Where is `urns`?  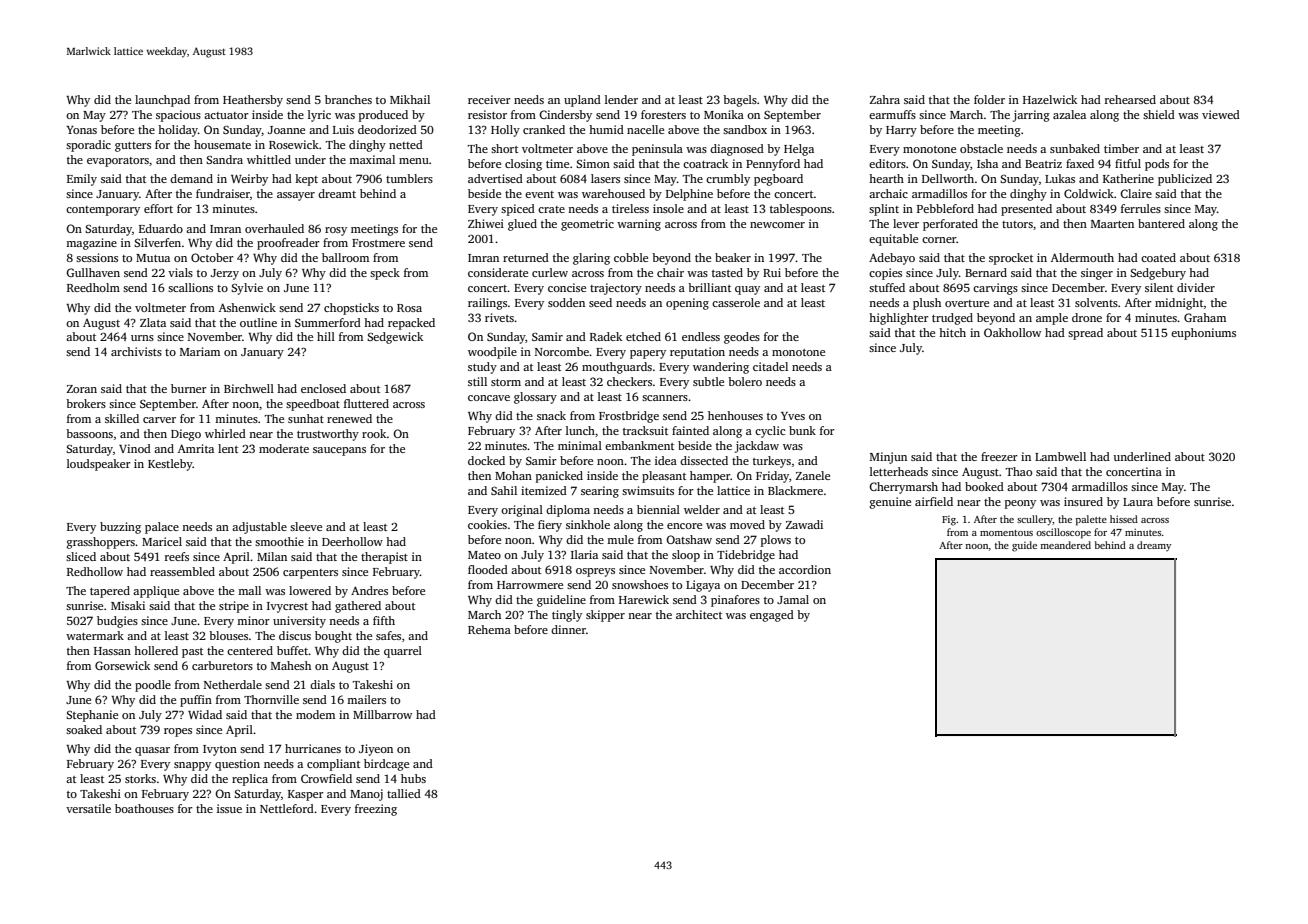
urns is located at coordinates (142, 338).
